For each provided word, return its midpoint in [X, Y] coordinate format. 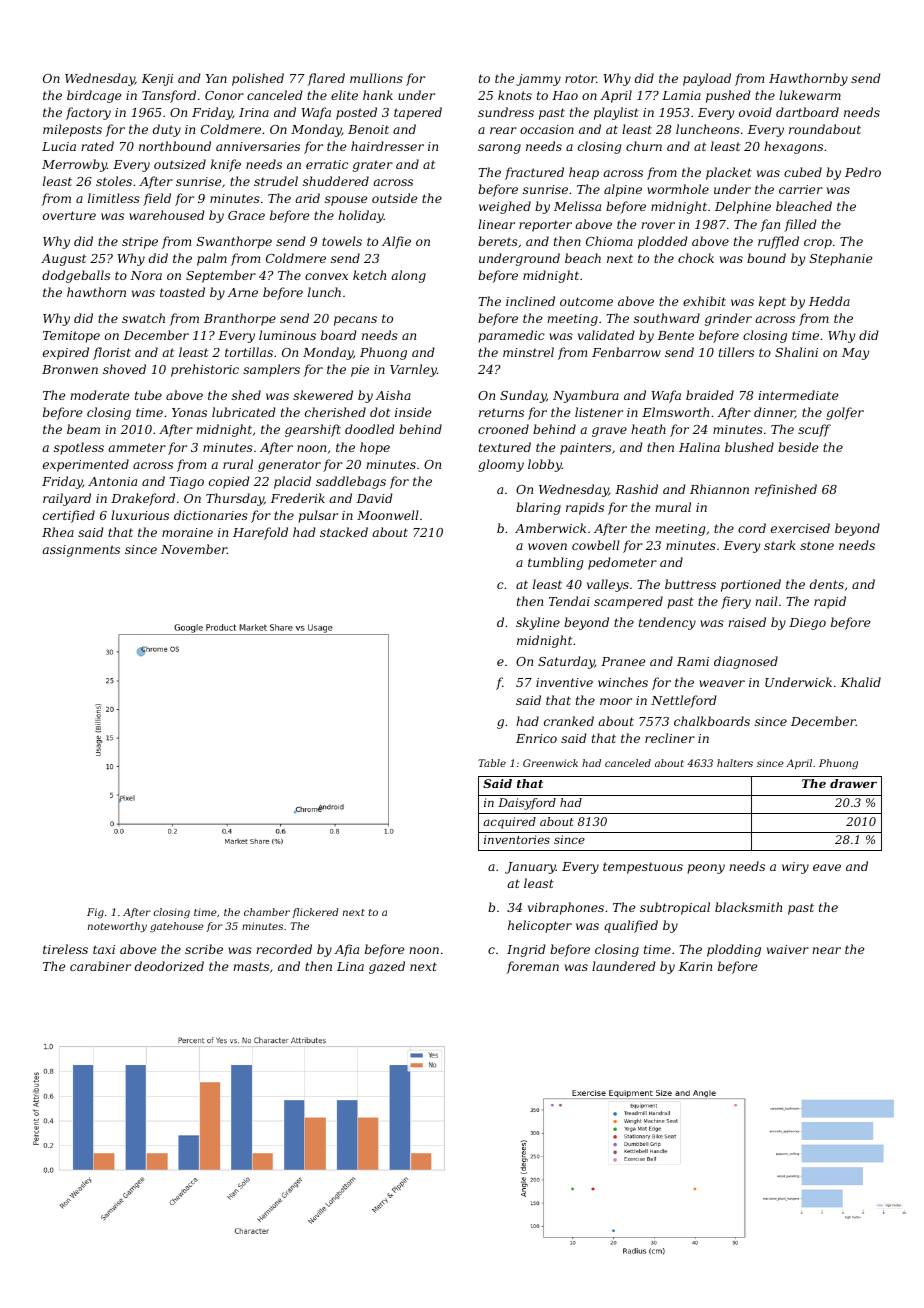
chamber [267, 912]
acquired [509, 823]
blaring [538, 508]
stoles [114, 181]
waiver [788, 949]
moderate [99, 395]
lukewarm [810, 95]
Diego [807, 624]
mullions [376, 78]
